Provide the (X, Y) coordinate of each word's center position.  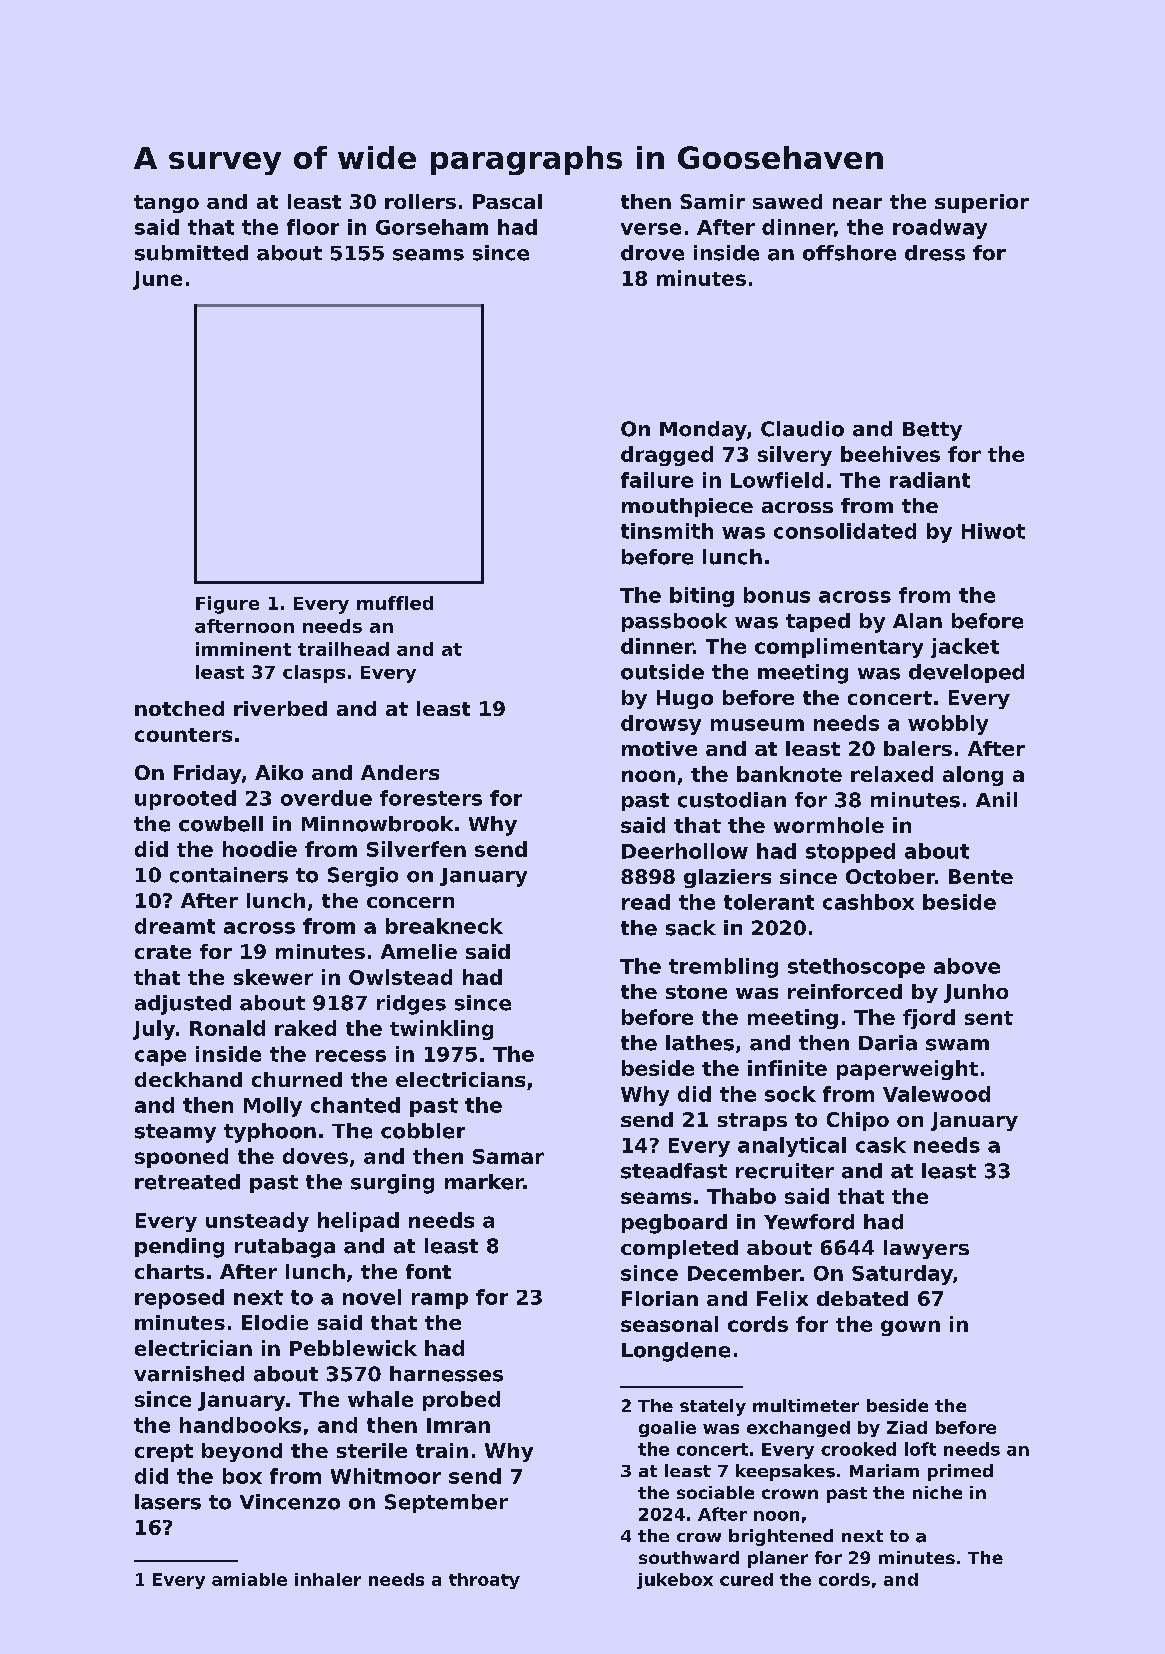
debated (862, 1298)
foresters (431, 798)
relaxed (892, 774)
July (154, 1030)
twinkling (441, 1030)
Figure (227, 605)
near (857, 203)
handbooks (240, 1425)
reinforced (845, 991)
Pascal (507, 201)
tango (166, 204)
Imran (458, 1425)
